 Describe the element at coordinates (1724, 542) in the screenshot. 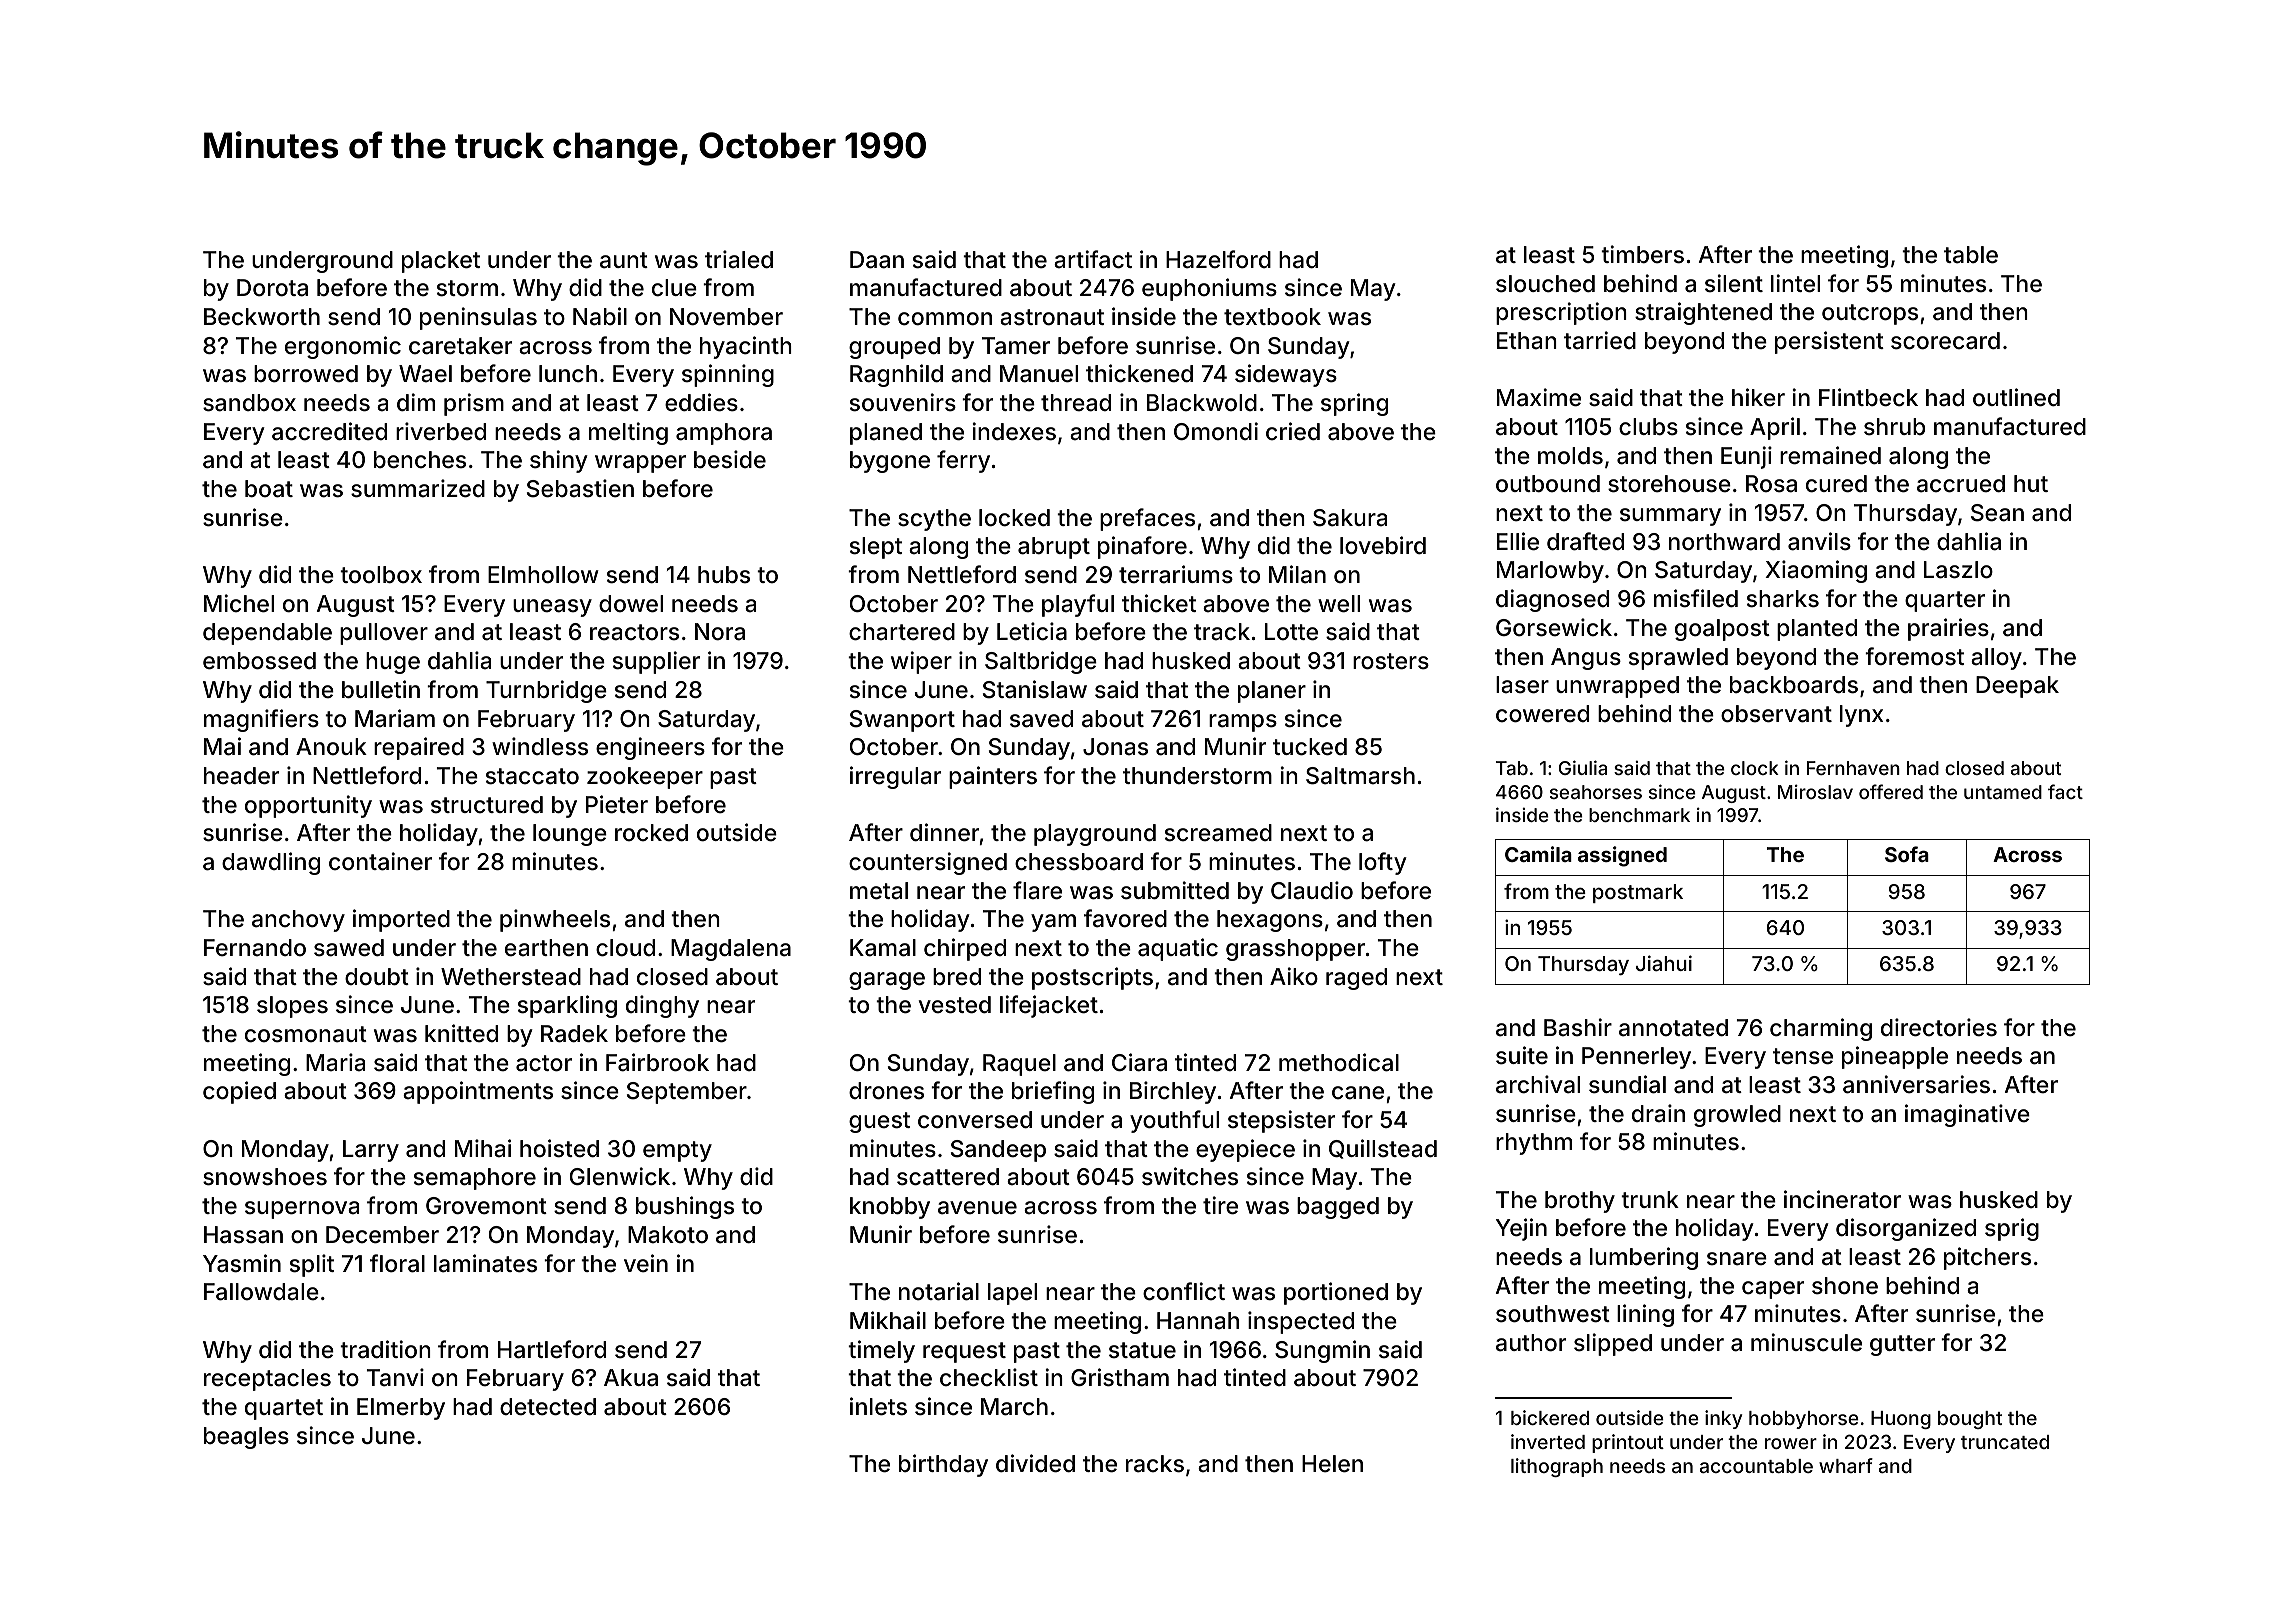

I see `northward` at that location.
